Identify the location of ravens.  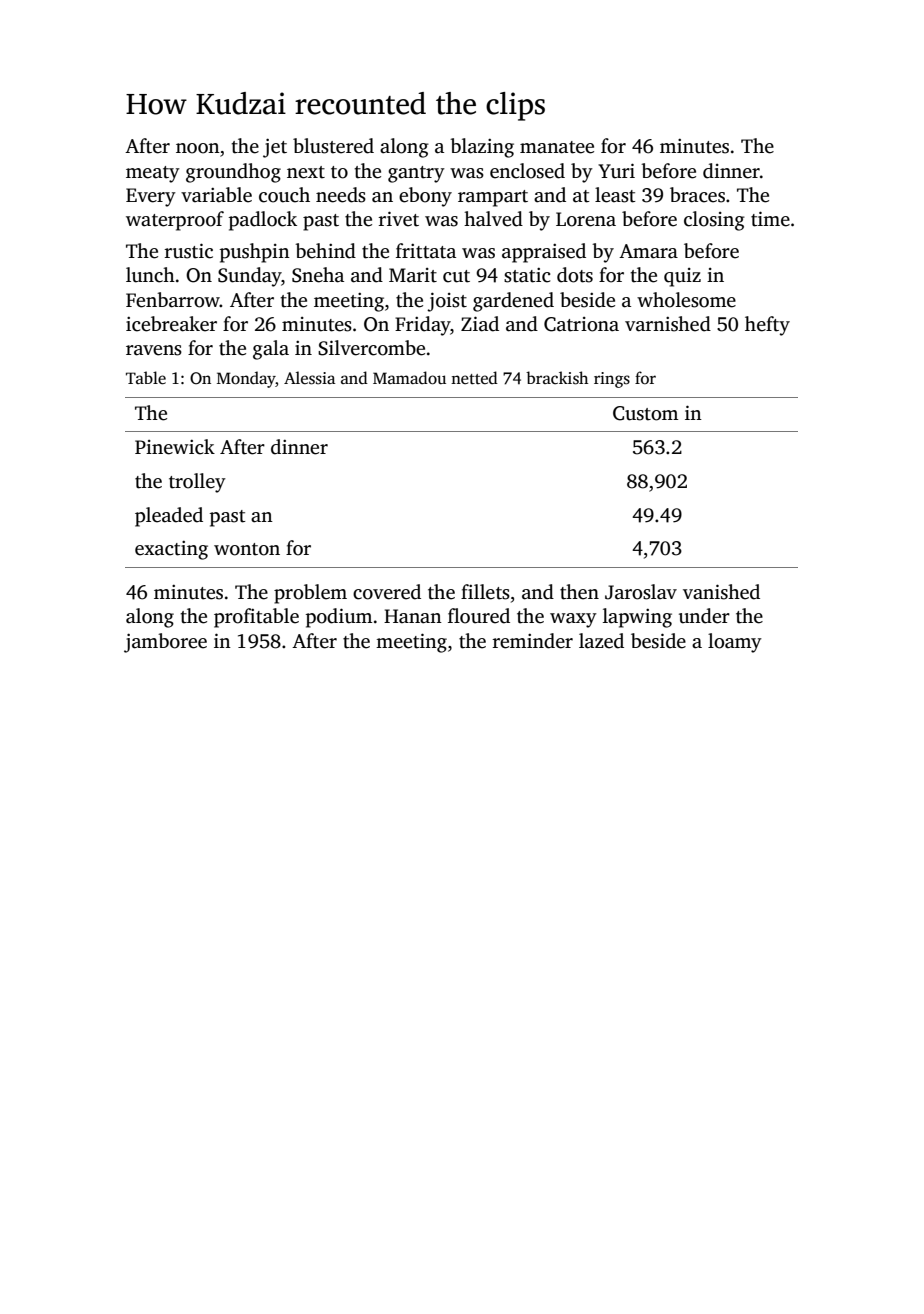
(154, 350).
